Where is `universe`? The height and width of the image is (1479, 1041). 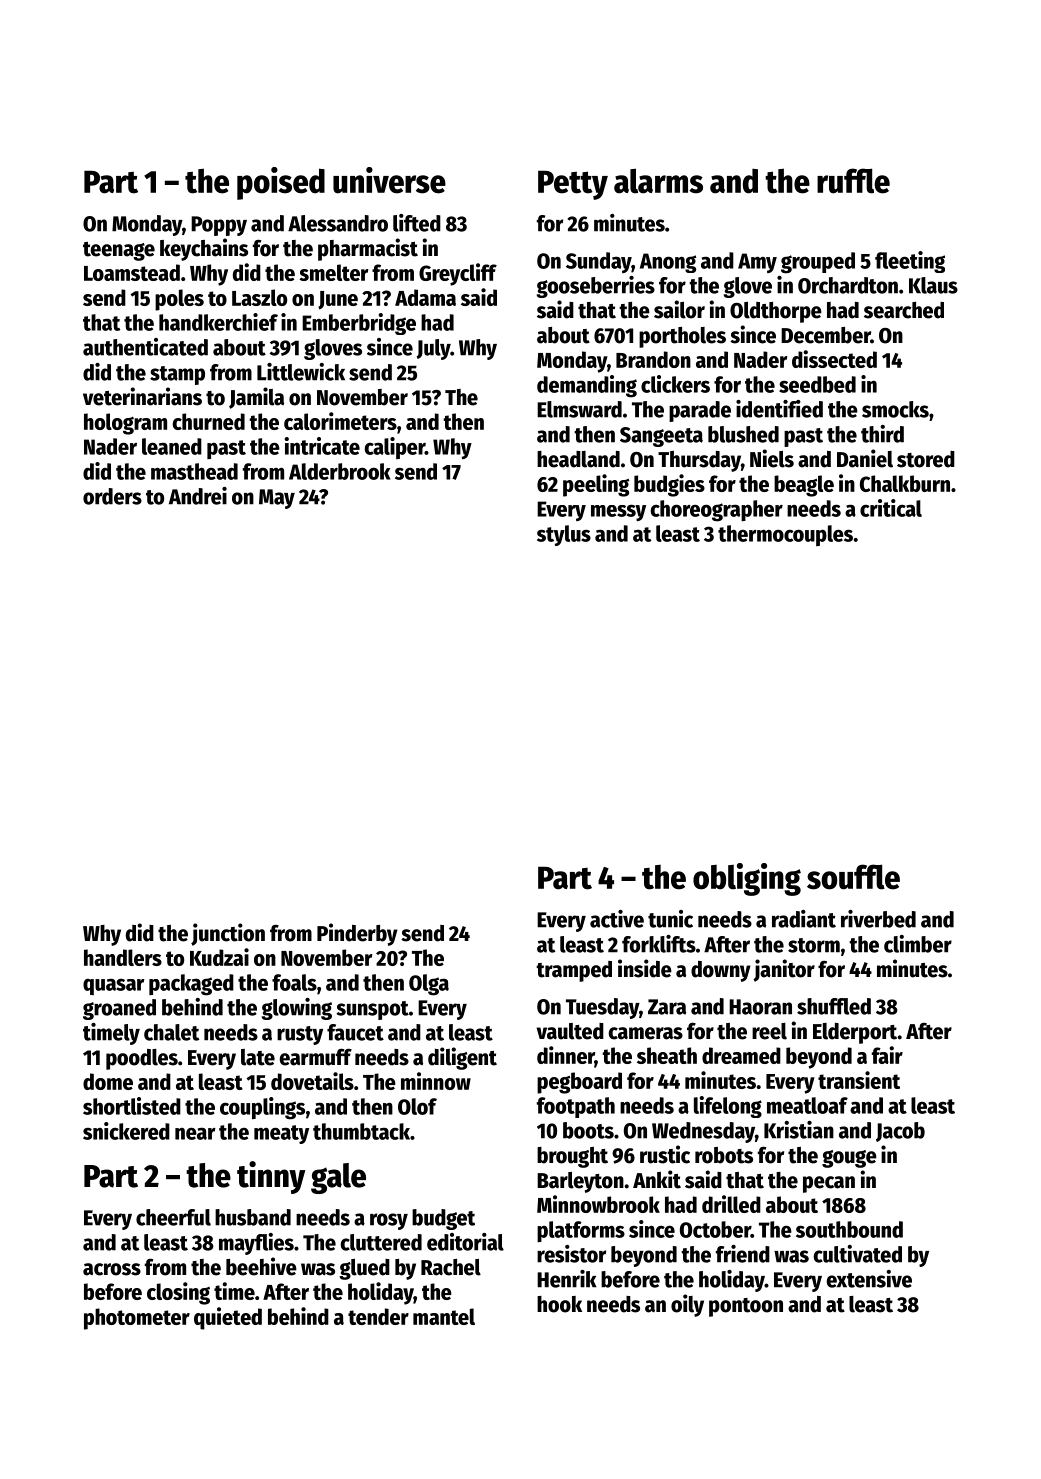
universe is located at coordinates (389, 180).
